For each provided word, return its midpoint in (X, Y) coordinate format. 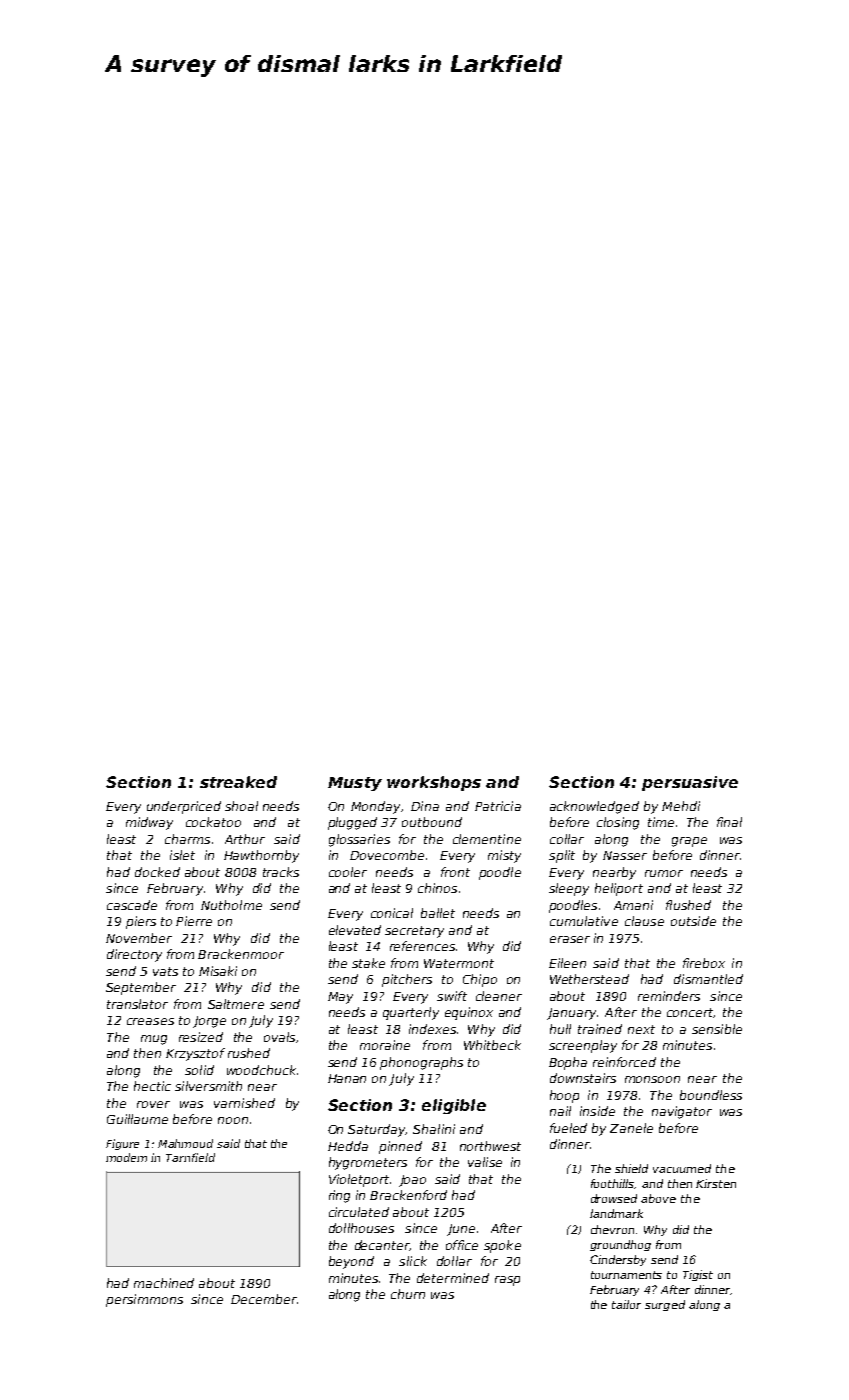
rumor (664, 873)
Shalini (434, 1129)
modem (126, 1157)
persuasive (690, 783)
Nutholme (231, 905)
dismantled (708, 979)
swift (452, 996)
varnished (244, 1103)
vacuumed (682, 1168)
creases (150, 1021)
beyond (351, 1262)
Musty (355, 784)
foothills (613, 1184)
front (455, 872)
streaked (238, 782)
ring (339, 1196)
